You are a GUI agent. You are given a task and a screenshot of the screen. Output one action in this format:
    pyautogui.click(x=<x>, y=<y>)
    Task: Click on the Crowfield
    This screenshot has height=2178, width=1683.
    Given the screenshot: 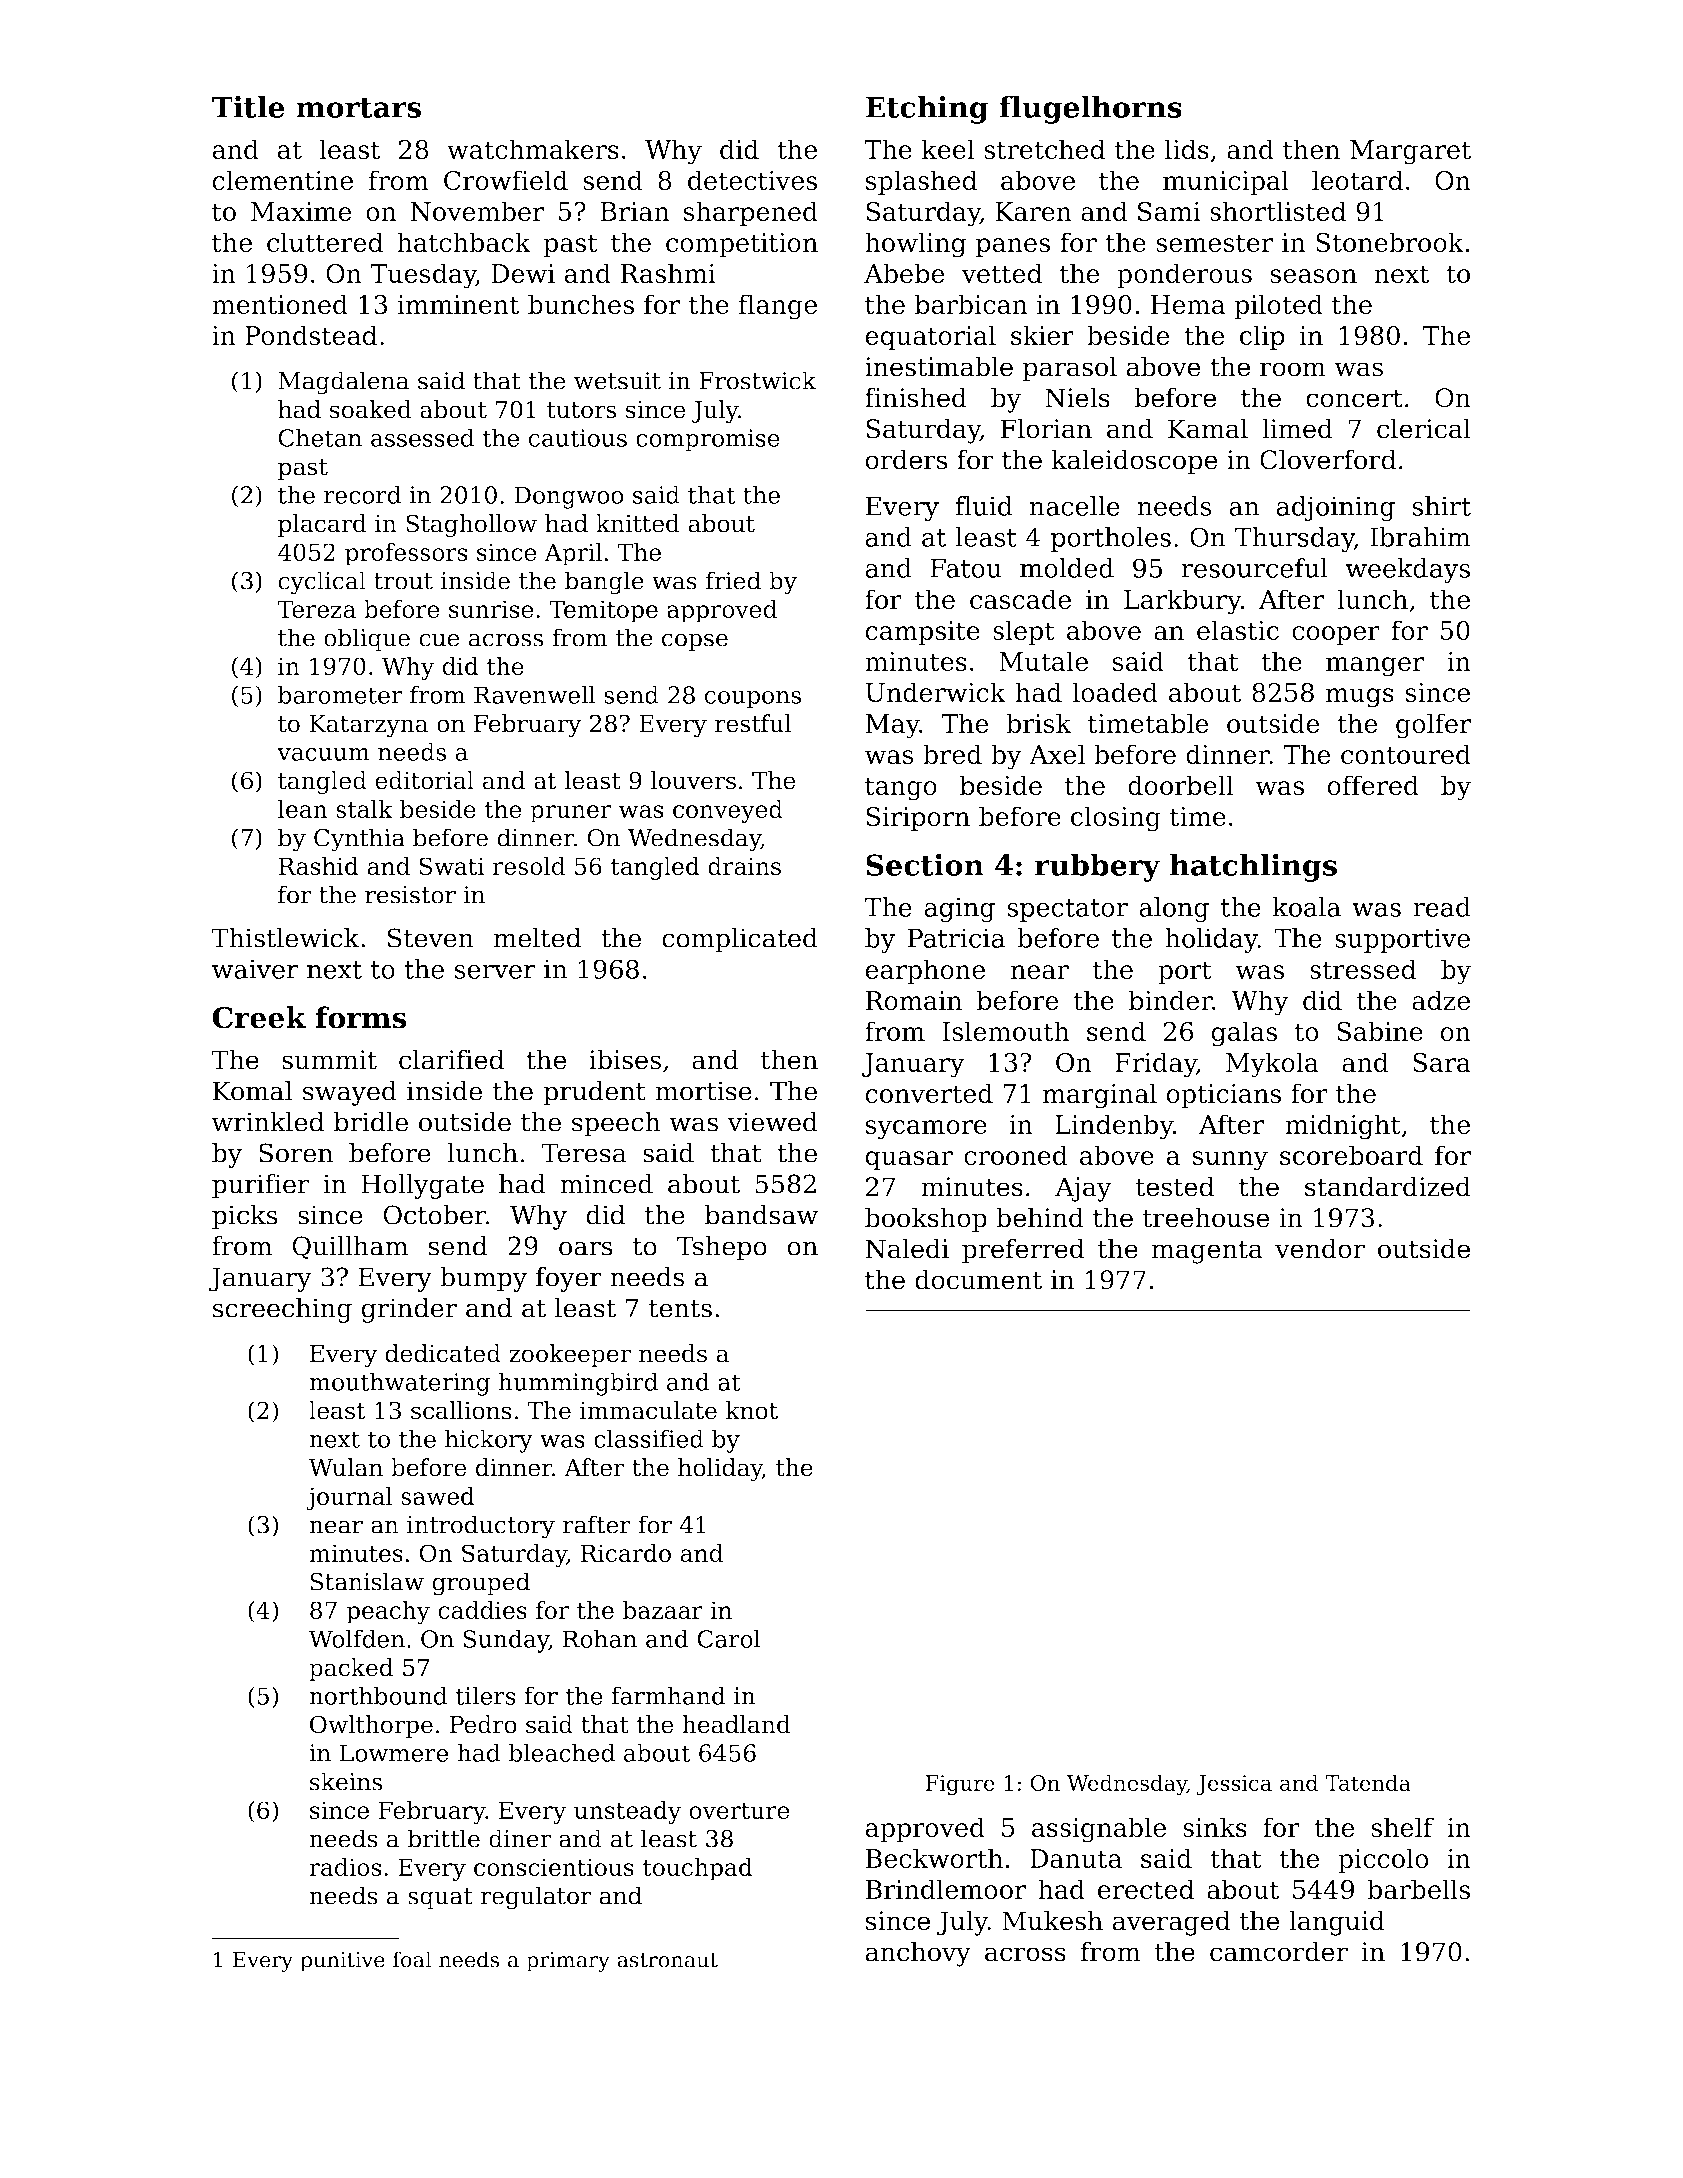 What is the action you would take?
    pyautogui.click(x=506, y=180)
